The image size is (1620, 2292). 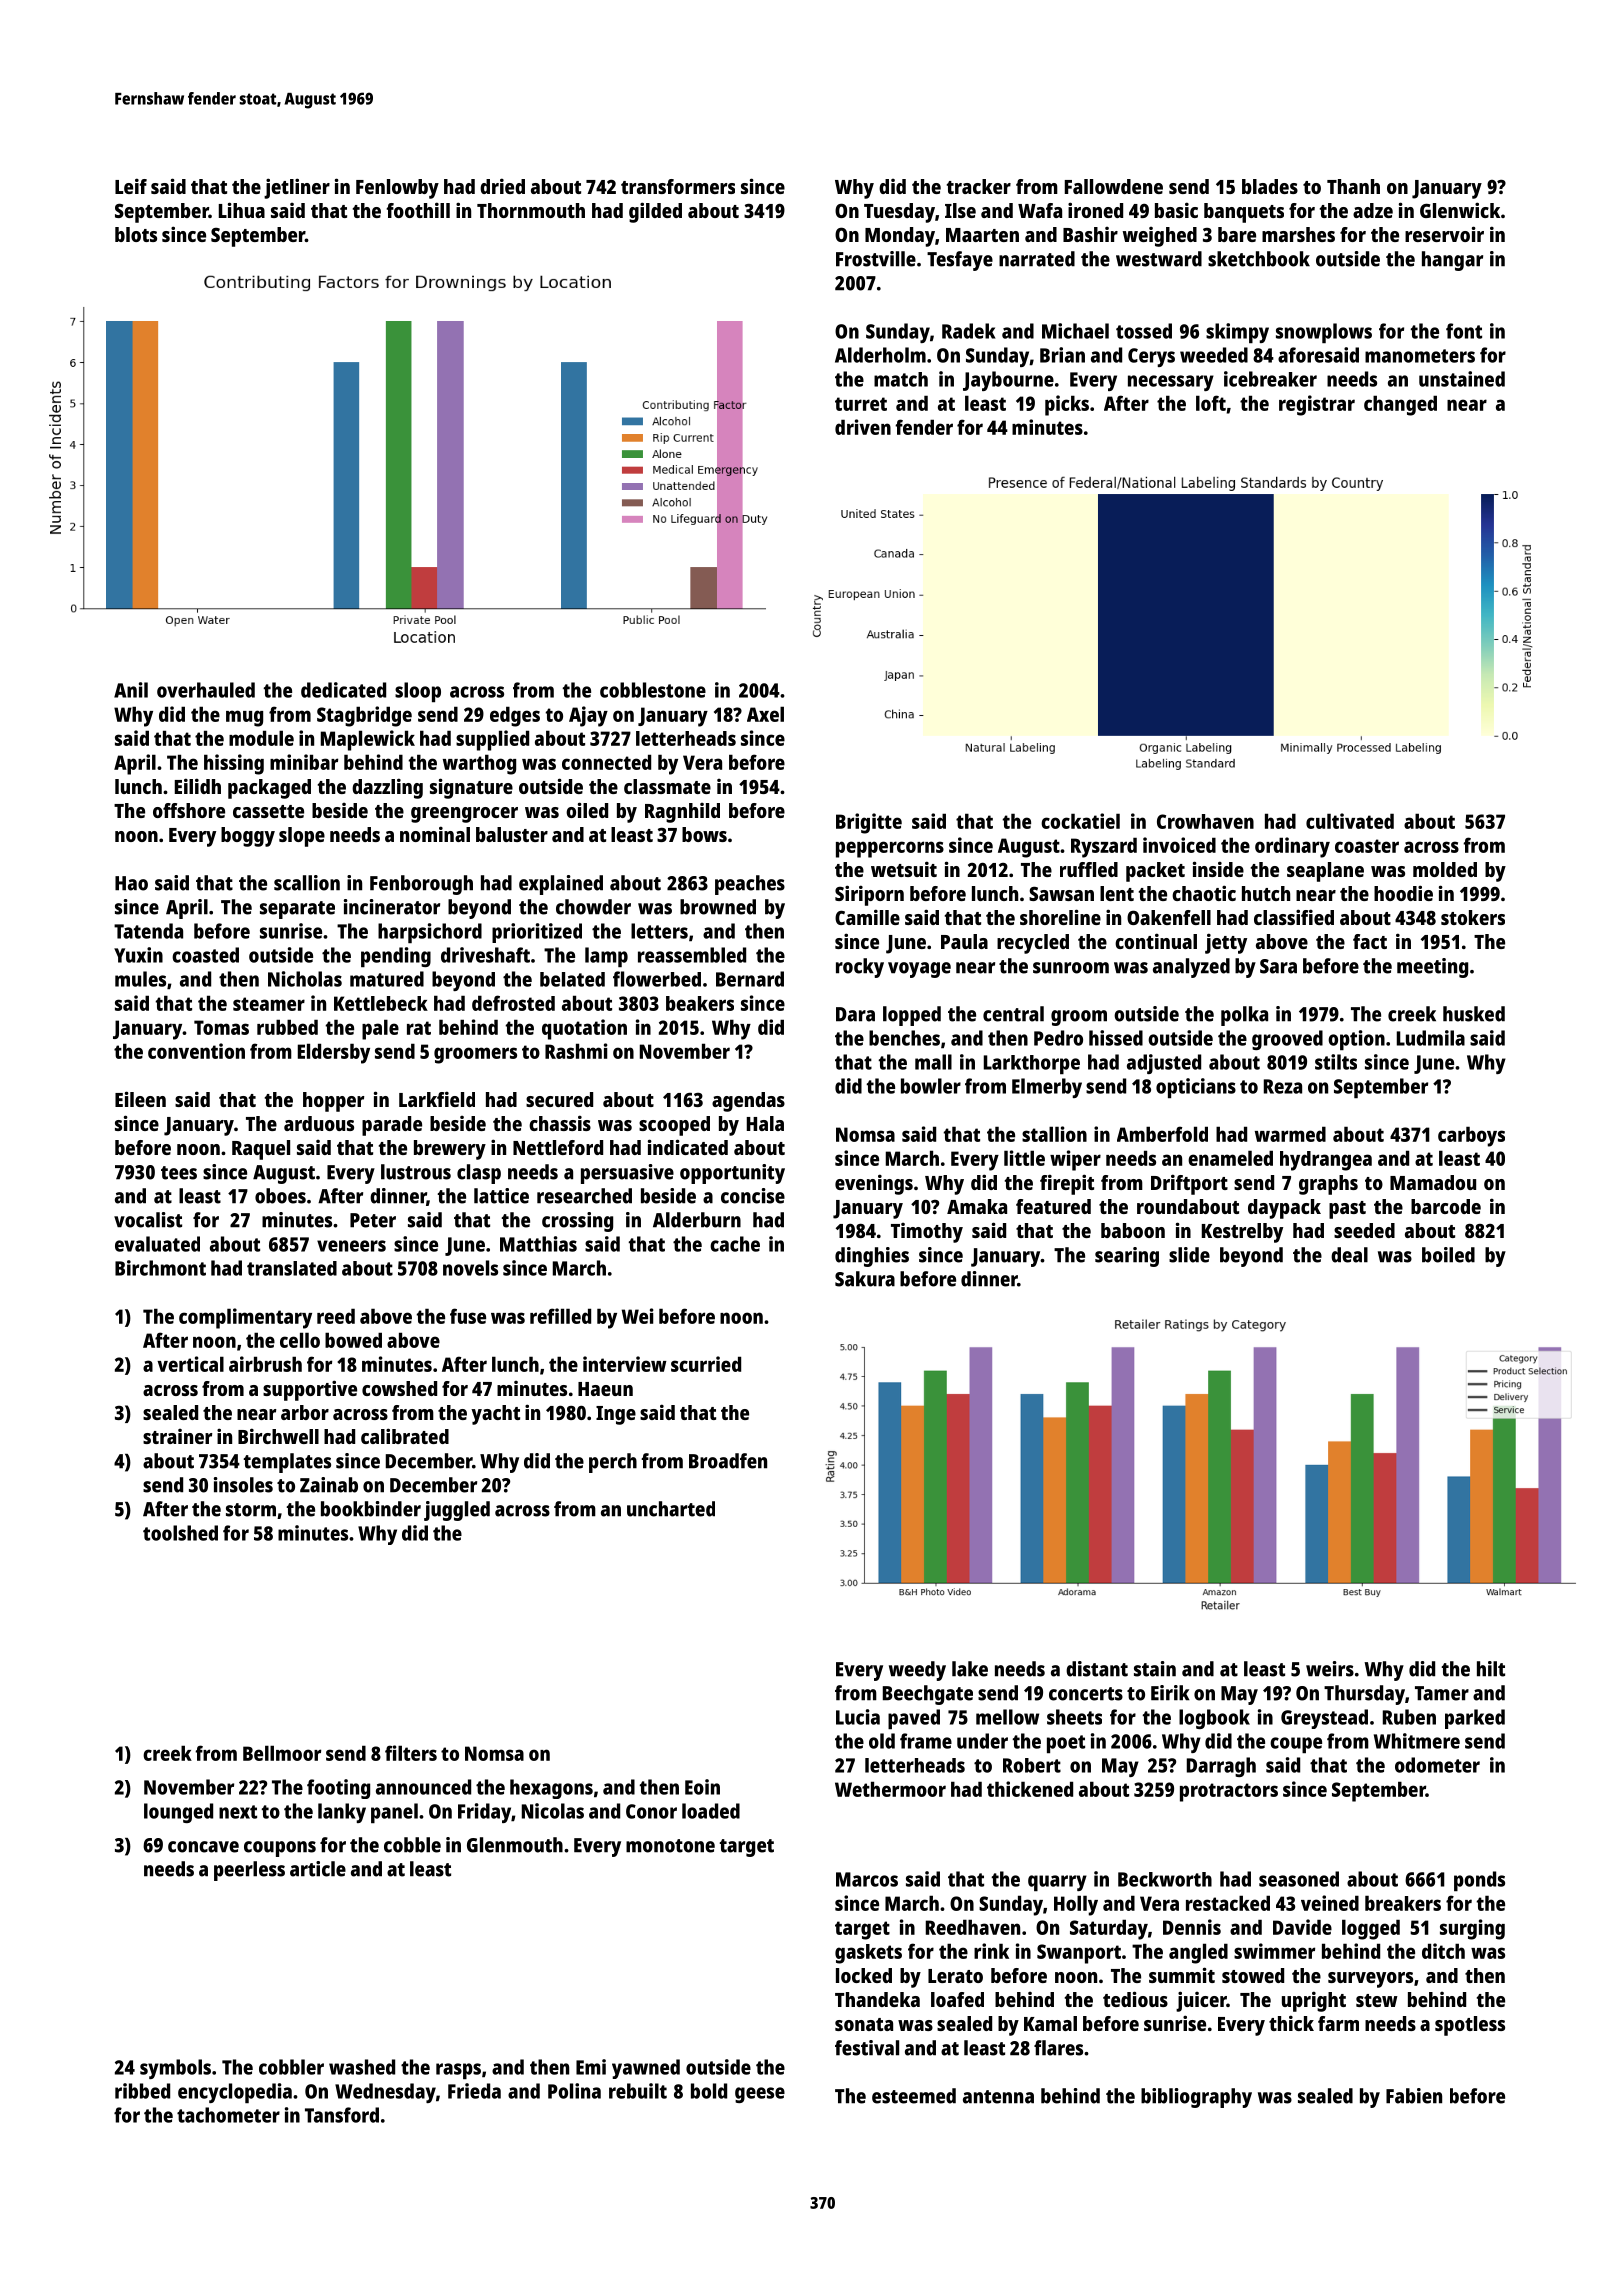 I want to click on ordinary, so click(x=1292, y=847).
